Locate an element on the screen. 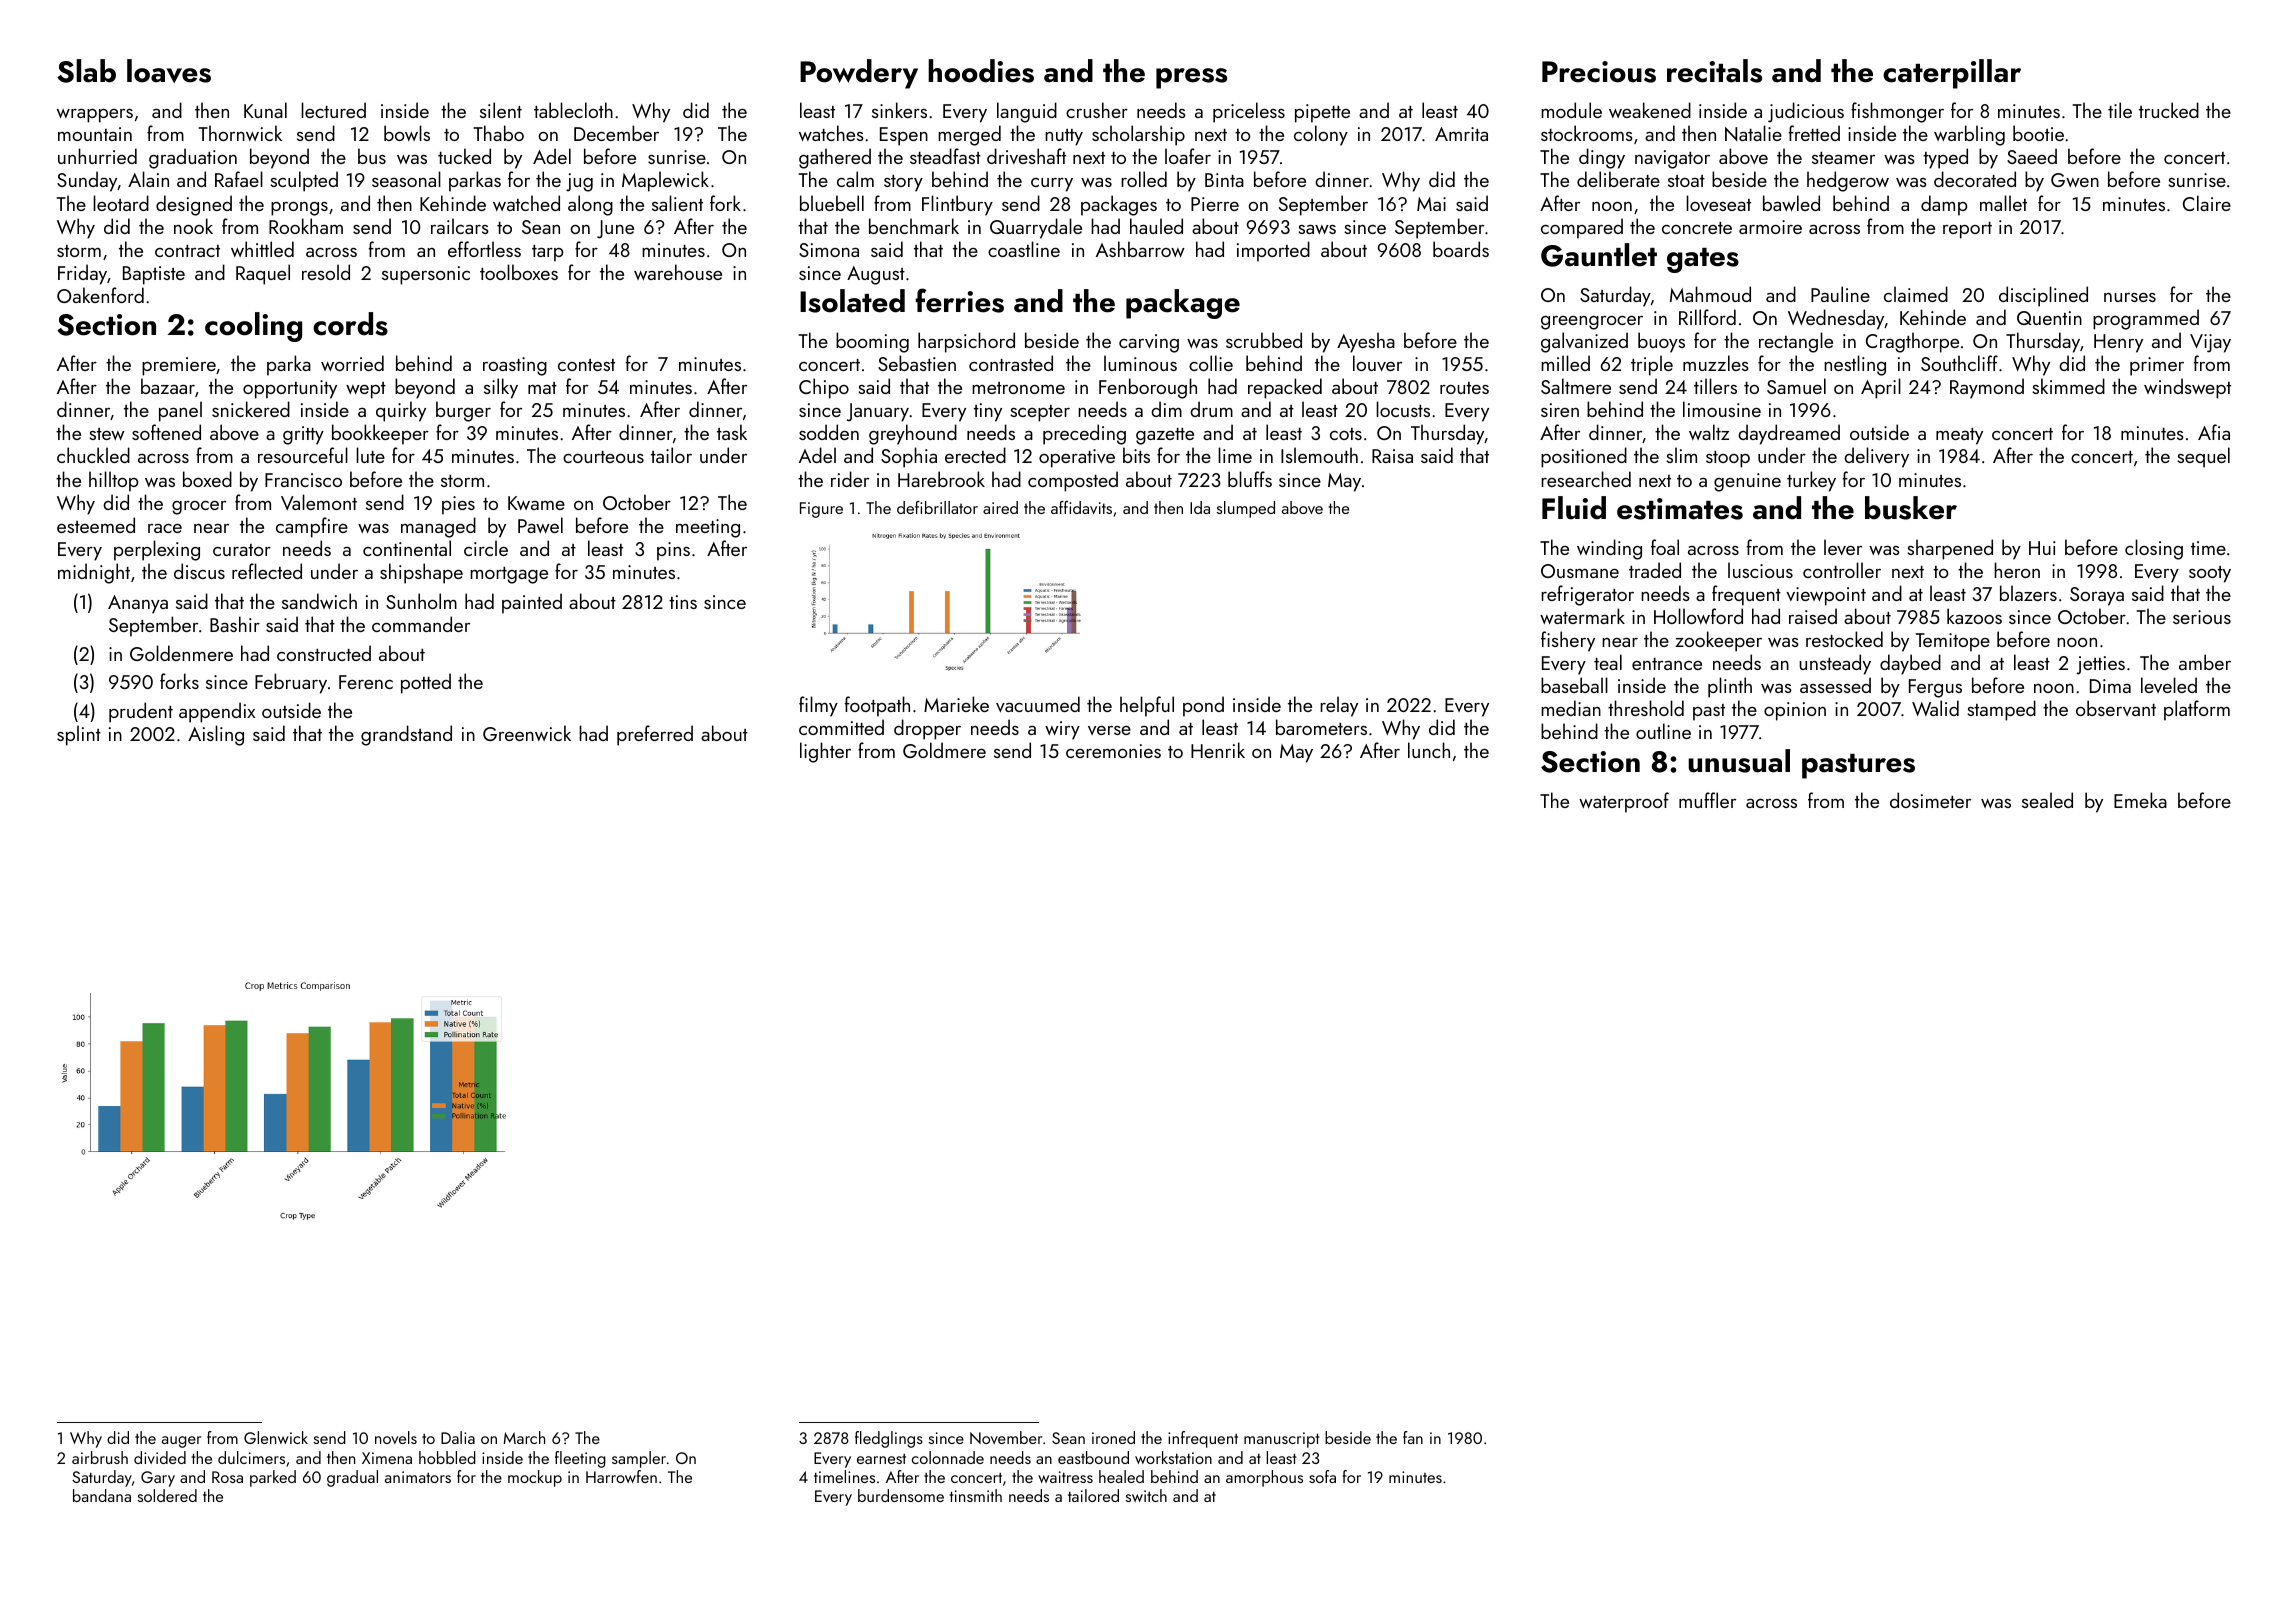 The image size is (2288, 1618). Thornwick is located at coordinates (240, 133).
